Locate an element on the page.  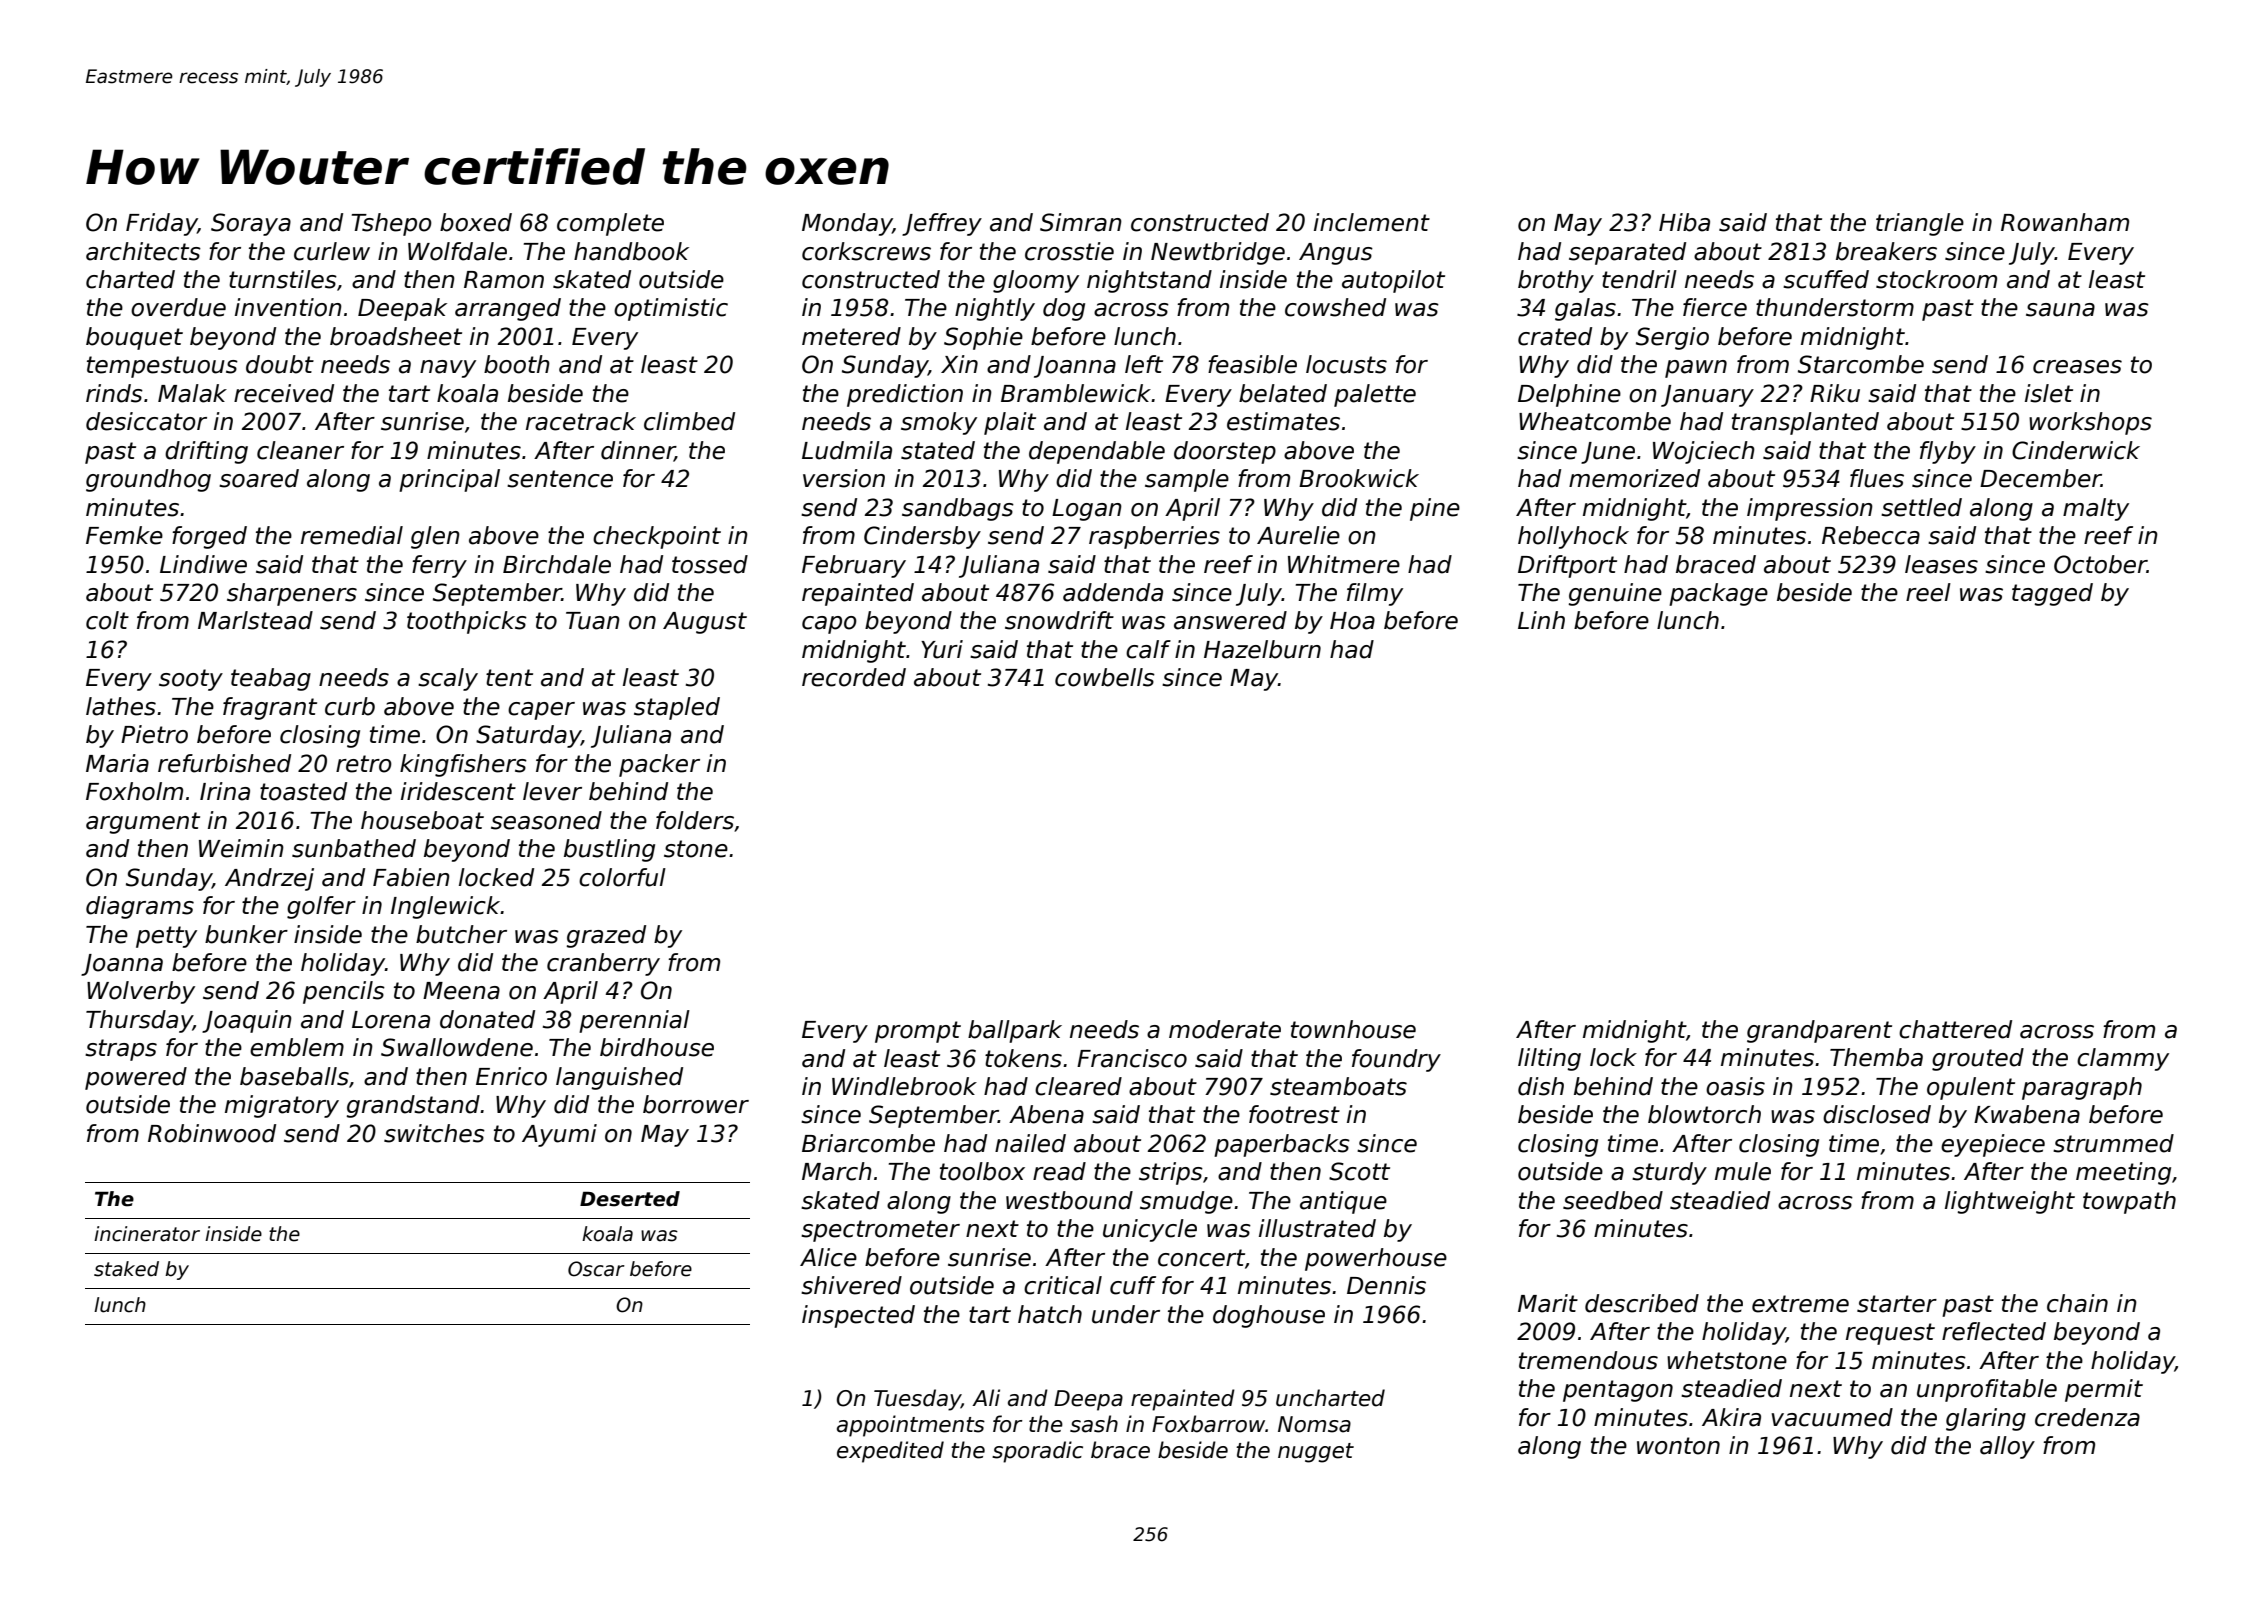
expedited is located at coordinates (890, 1452).
